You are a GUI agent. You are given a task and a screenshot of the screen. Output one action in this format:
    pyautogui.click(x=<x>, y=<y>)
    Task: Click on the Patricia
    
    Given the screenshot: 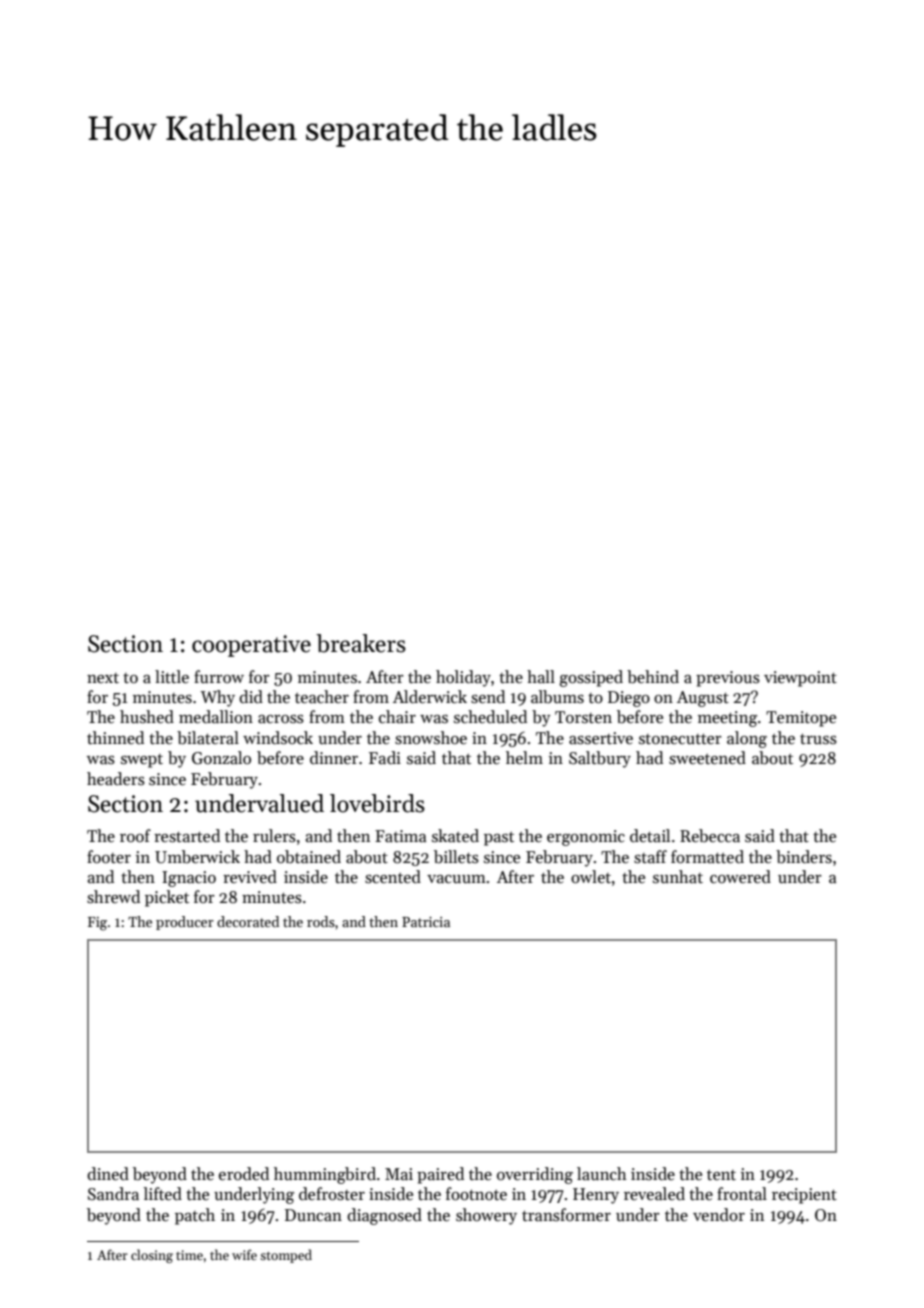 What is the action you would take?
    pyautogui.click(x=426, y=922)
